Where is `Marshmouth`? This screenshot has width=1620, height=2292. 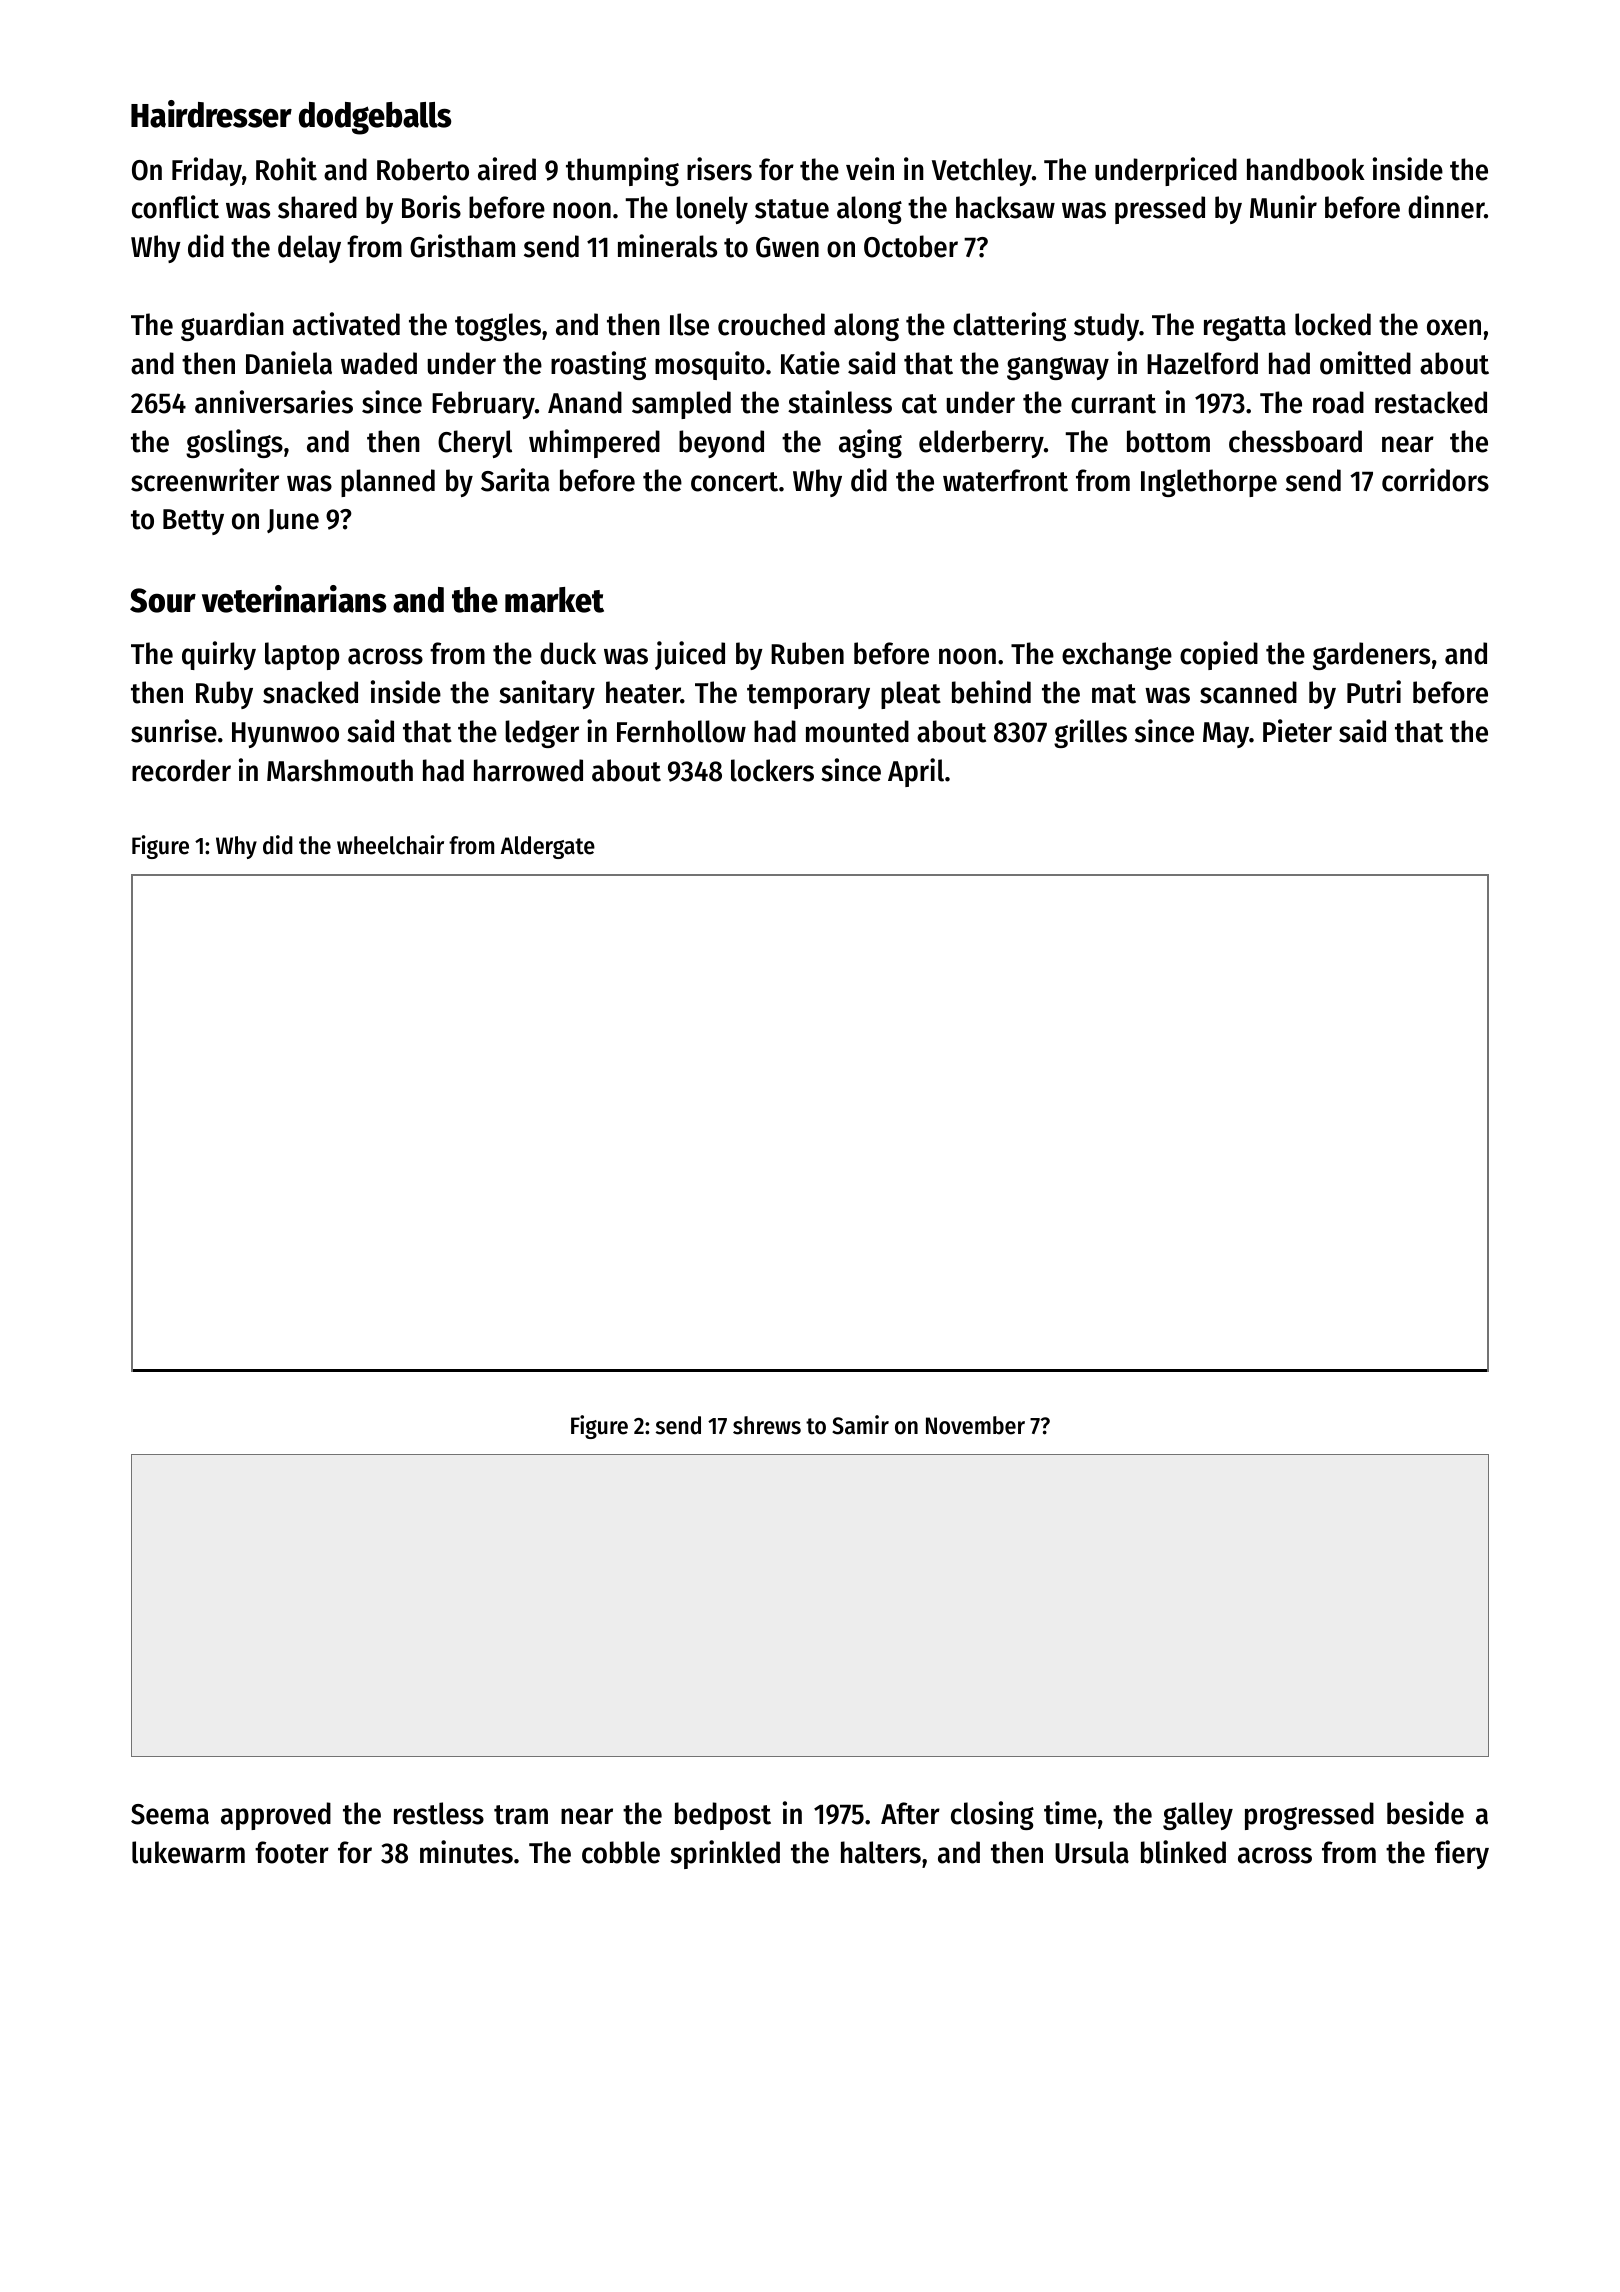 Marshmouth is located at coordinates (340, 770).
